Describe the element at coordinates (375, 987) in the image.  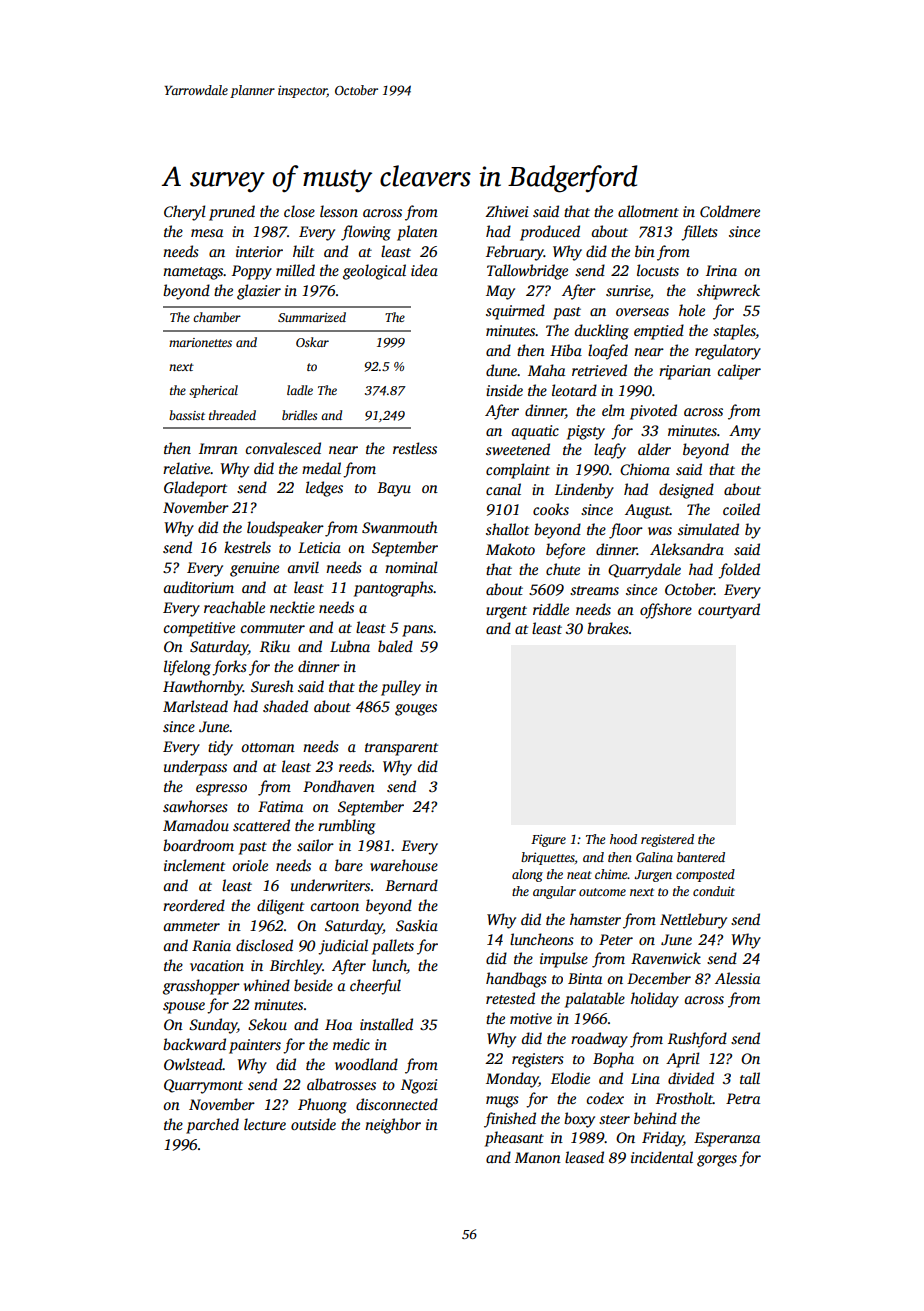
I see `cheerful` at that location.
